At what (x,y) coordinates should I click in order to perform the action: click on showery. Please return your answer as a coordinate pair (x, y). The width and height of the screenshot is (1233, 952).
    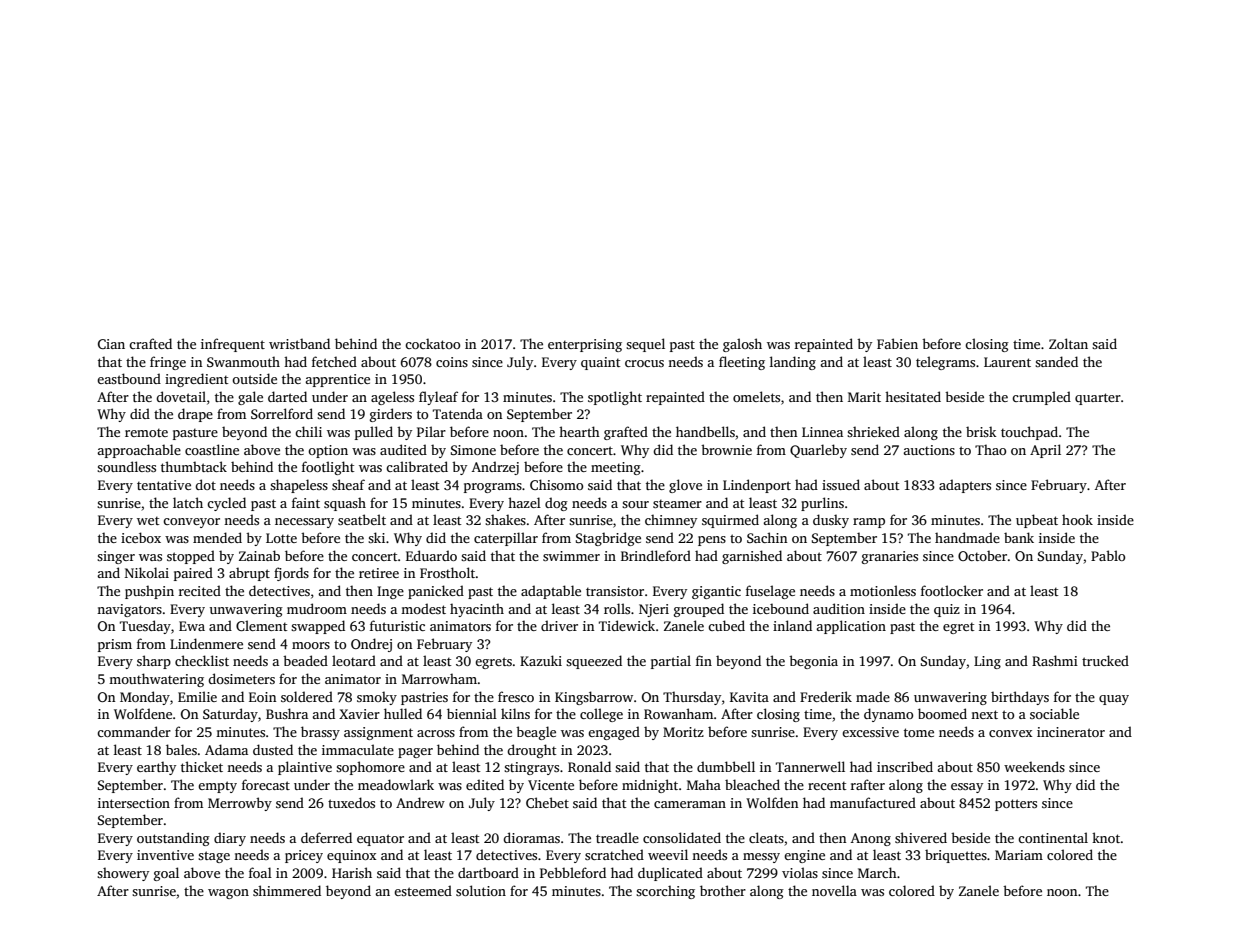
    Looking at the image, I should click on (123, 874).
